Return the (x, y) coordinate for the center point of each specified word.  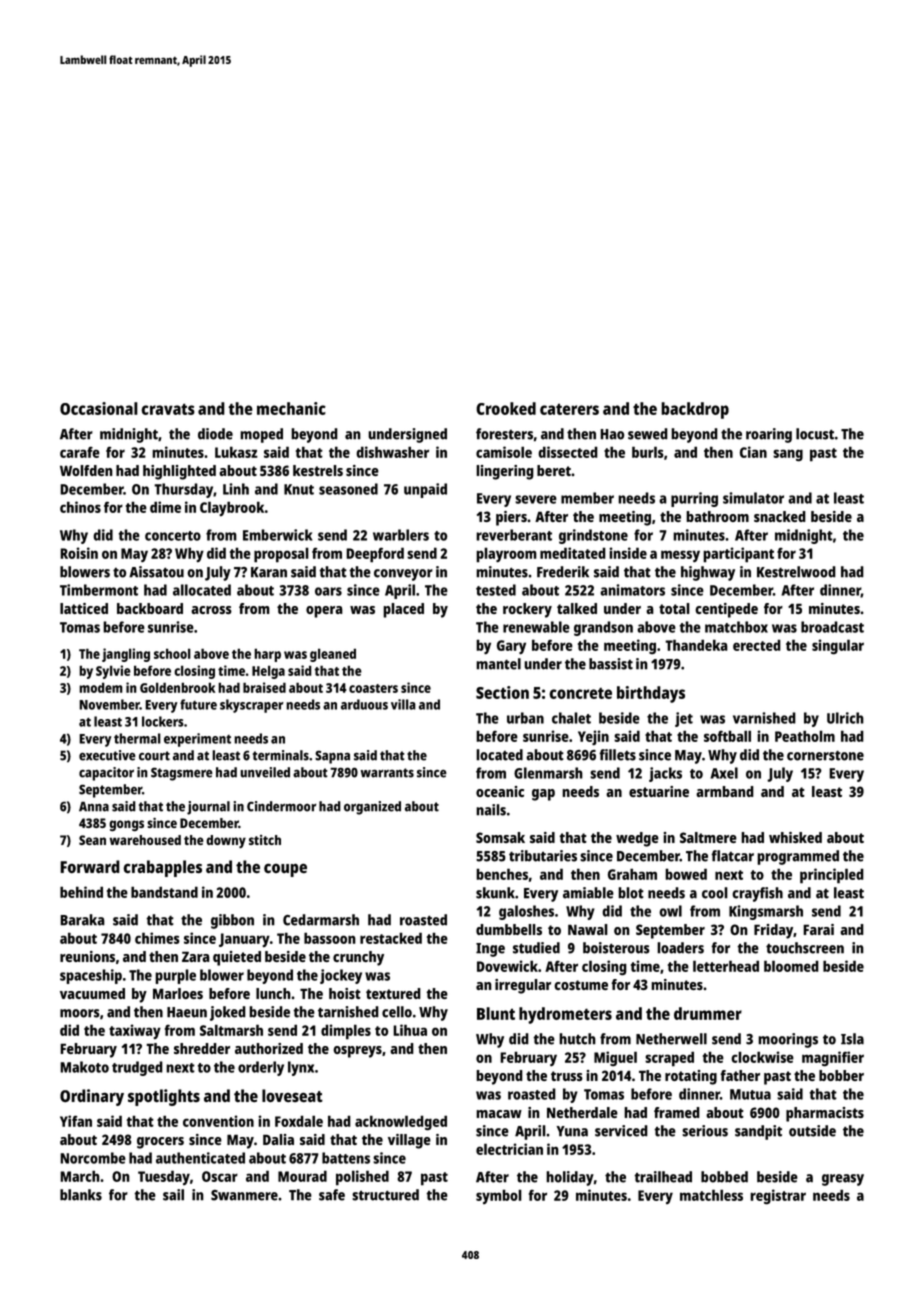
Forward (90, 867)
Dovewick (507, 966)
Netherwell (671, 1039)
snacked (780, 516)
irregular (523, 986)
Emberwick (277, 535)
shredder (202, 1048)
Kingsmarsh (766, 912)
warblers (401, 535)
